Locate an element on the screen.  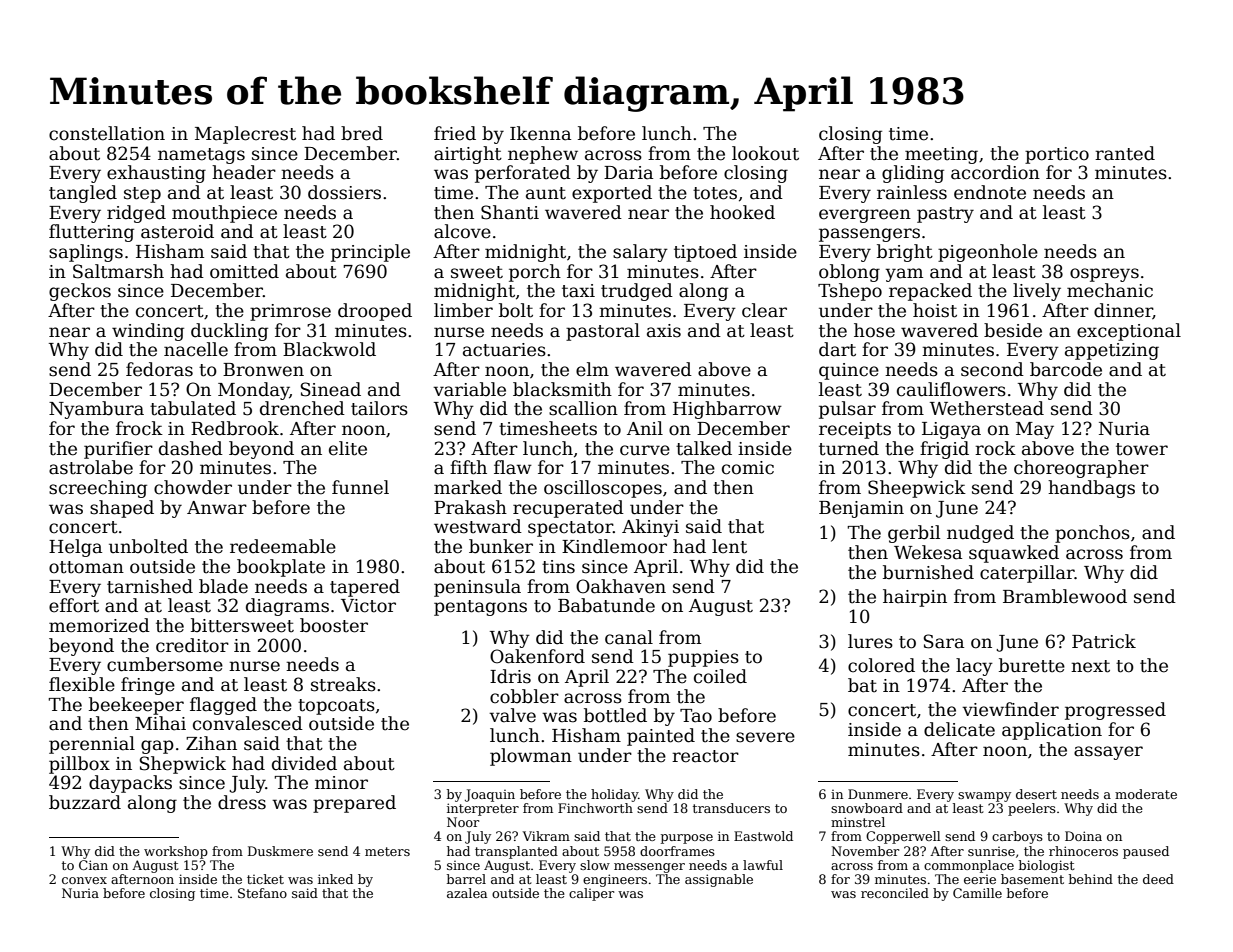
dinner is located at coordinates (1123, 311).
